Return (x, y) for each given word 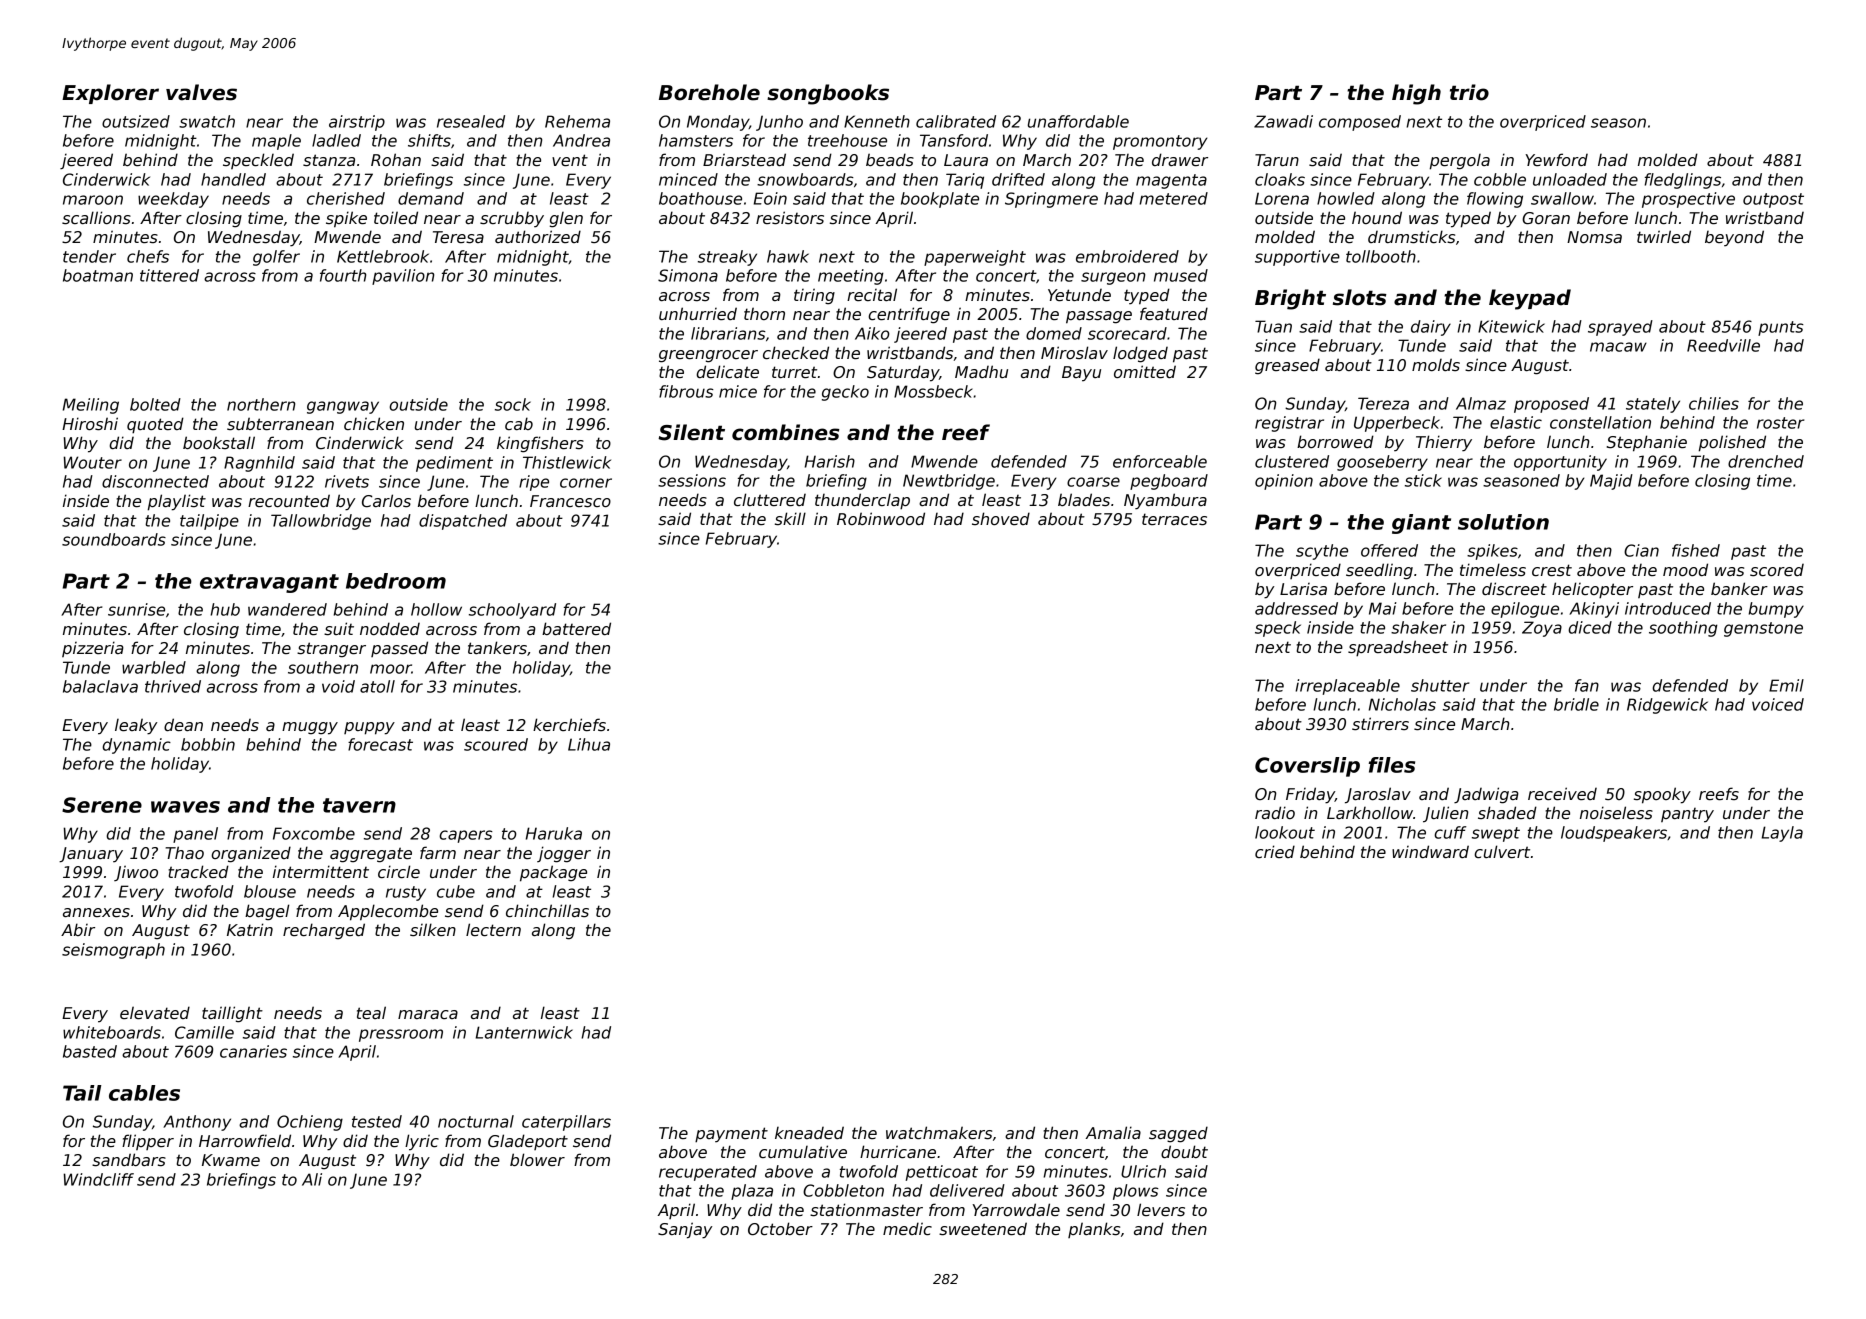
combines (786, 432)
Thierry (1444, 443)
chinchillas (547, 911)
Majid (1611, 482)
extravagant (269, 583)
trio (1469, 92)
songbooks (828, 94)
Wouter (92, 462)
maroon (93, 200)
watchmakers (939, 1133)
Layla (1782, 834)
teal (371, 1012)
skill (790, 518)
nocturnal (476, 1121)
